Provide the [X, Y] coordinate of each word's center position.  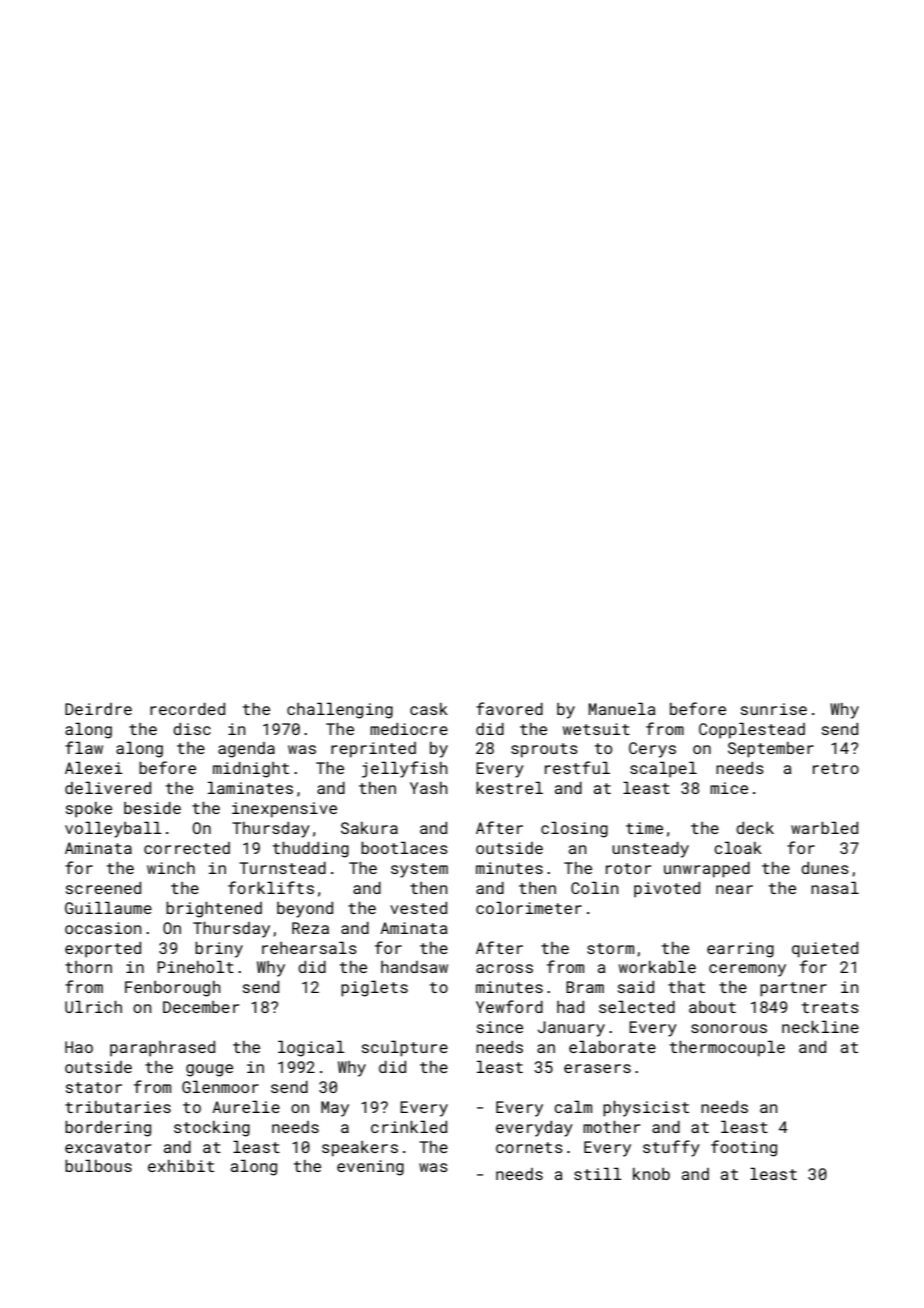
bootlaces [404, 847]
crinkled [409, 1126]
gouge [209, 1070]
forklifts [271, 887]
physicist [646, 1109]
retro [836, 768]
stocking [212, 1129]
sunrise [774, 709]
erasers [597, 1068]
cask [429, 709]
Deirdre [98, 709]
